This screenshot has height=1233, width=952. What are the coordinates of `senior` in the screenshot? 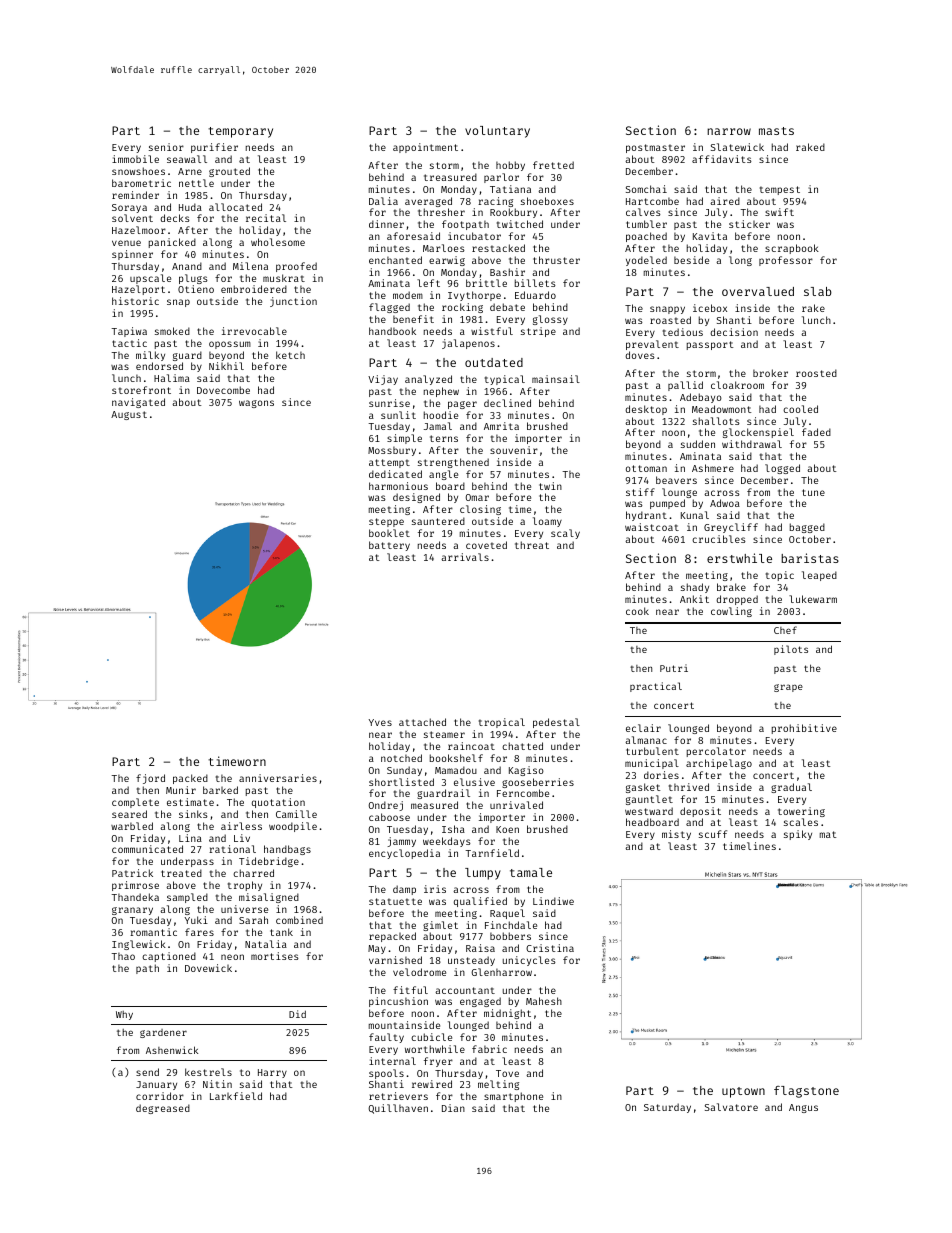 It's located at (166, 147).
